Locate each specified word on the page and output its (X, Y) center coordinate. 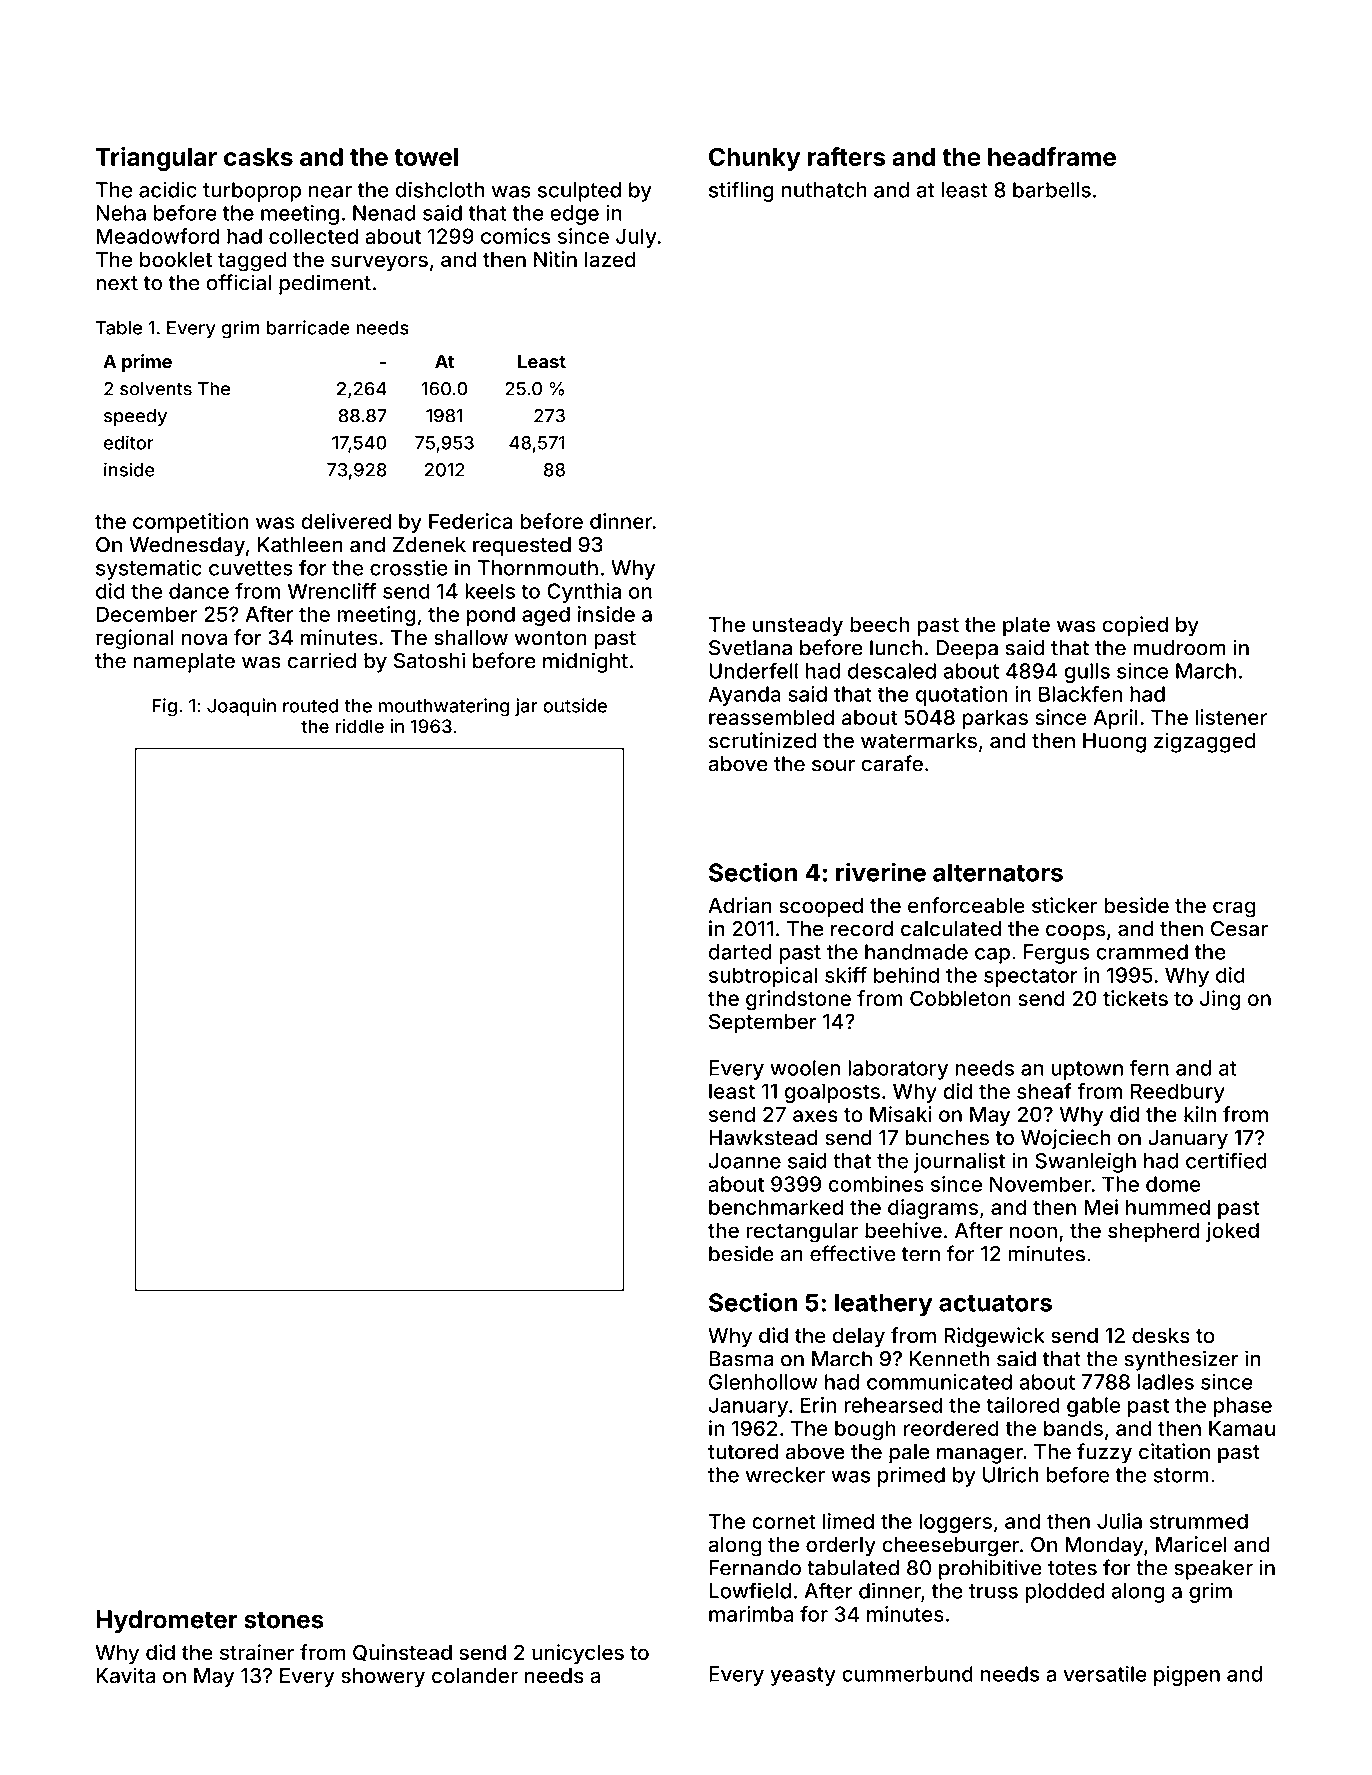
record (862, 929)
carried (322, 660)
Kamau (1242, 1428)
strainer (257, 1652)
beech (879, 625)
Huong (1114, 743)
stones (284, 1620)
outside (575, 705)
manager (980, 1455)
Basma (741, 1359)
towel (426, 157)
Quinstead (402, 1653)
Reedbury (1178, 1093)
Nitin (555, 259)
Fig (164, 707)
